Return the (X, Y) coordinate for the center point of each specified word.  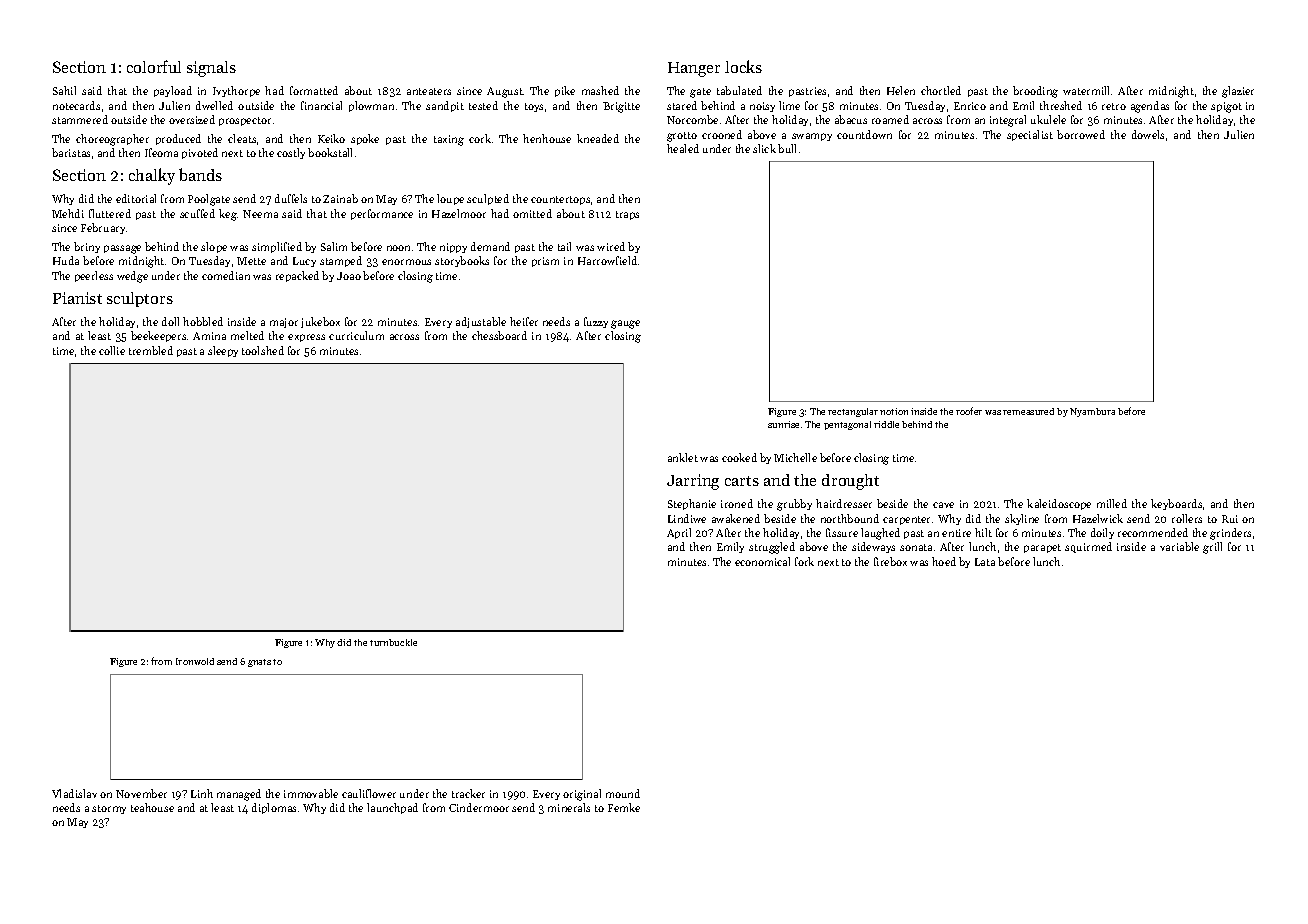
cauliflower (369, 793)
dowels (1148, 134)
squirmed (1088, 547)
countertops (560, 200)
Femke (624, 807)
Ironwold (195, 661)
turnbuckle (393, 642)
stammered (80, 119)
